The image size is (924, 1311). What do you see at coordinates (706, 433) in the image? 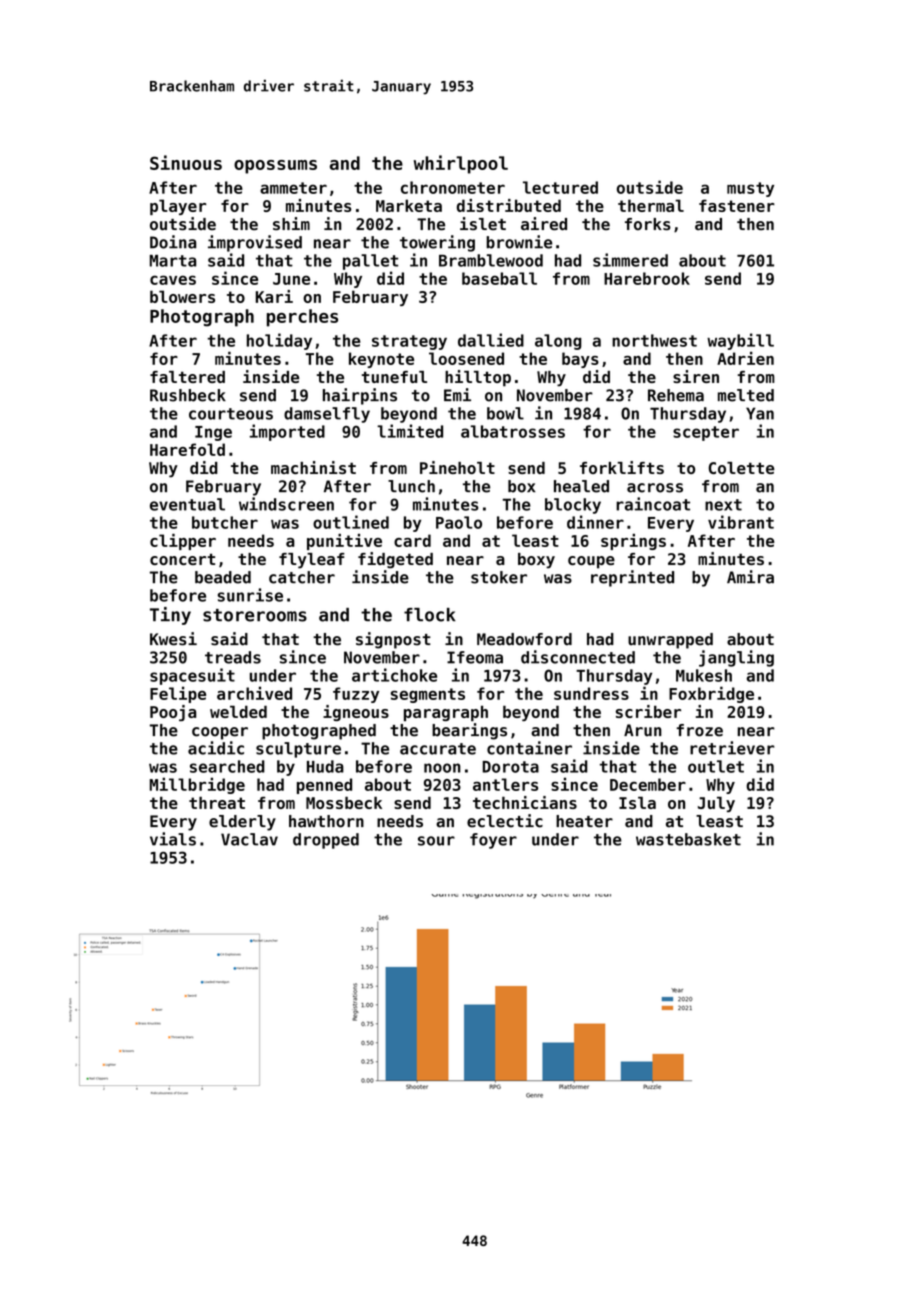
I see `scepter` at bounding box center [706, 433].
